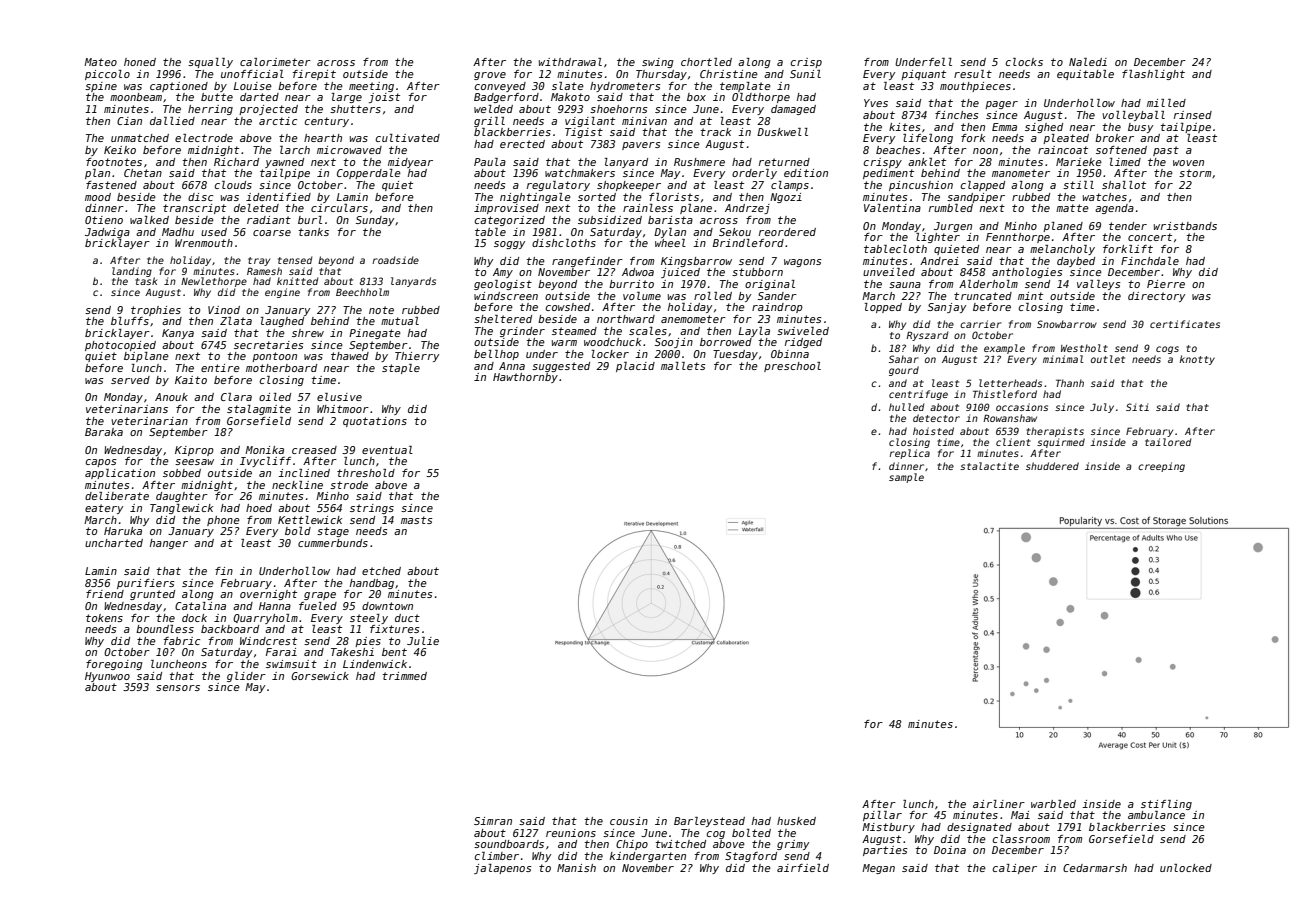 The height and width of the screenshot is (924, 1308). Describe the element at coordinates (713, 296) in the screenshot. I see `rolled` at that location.
